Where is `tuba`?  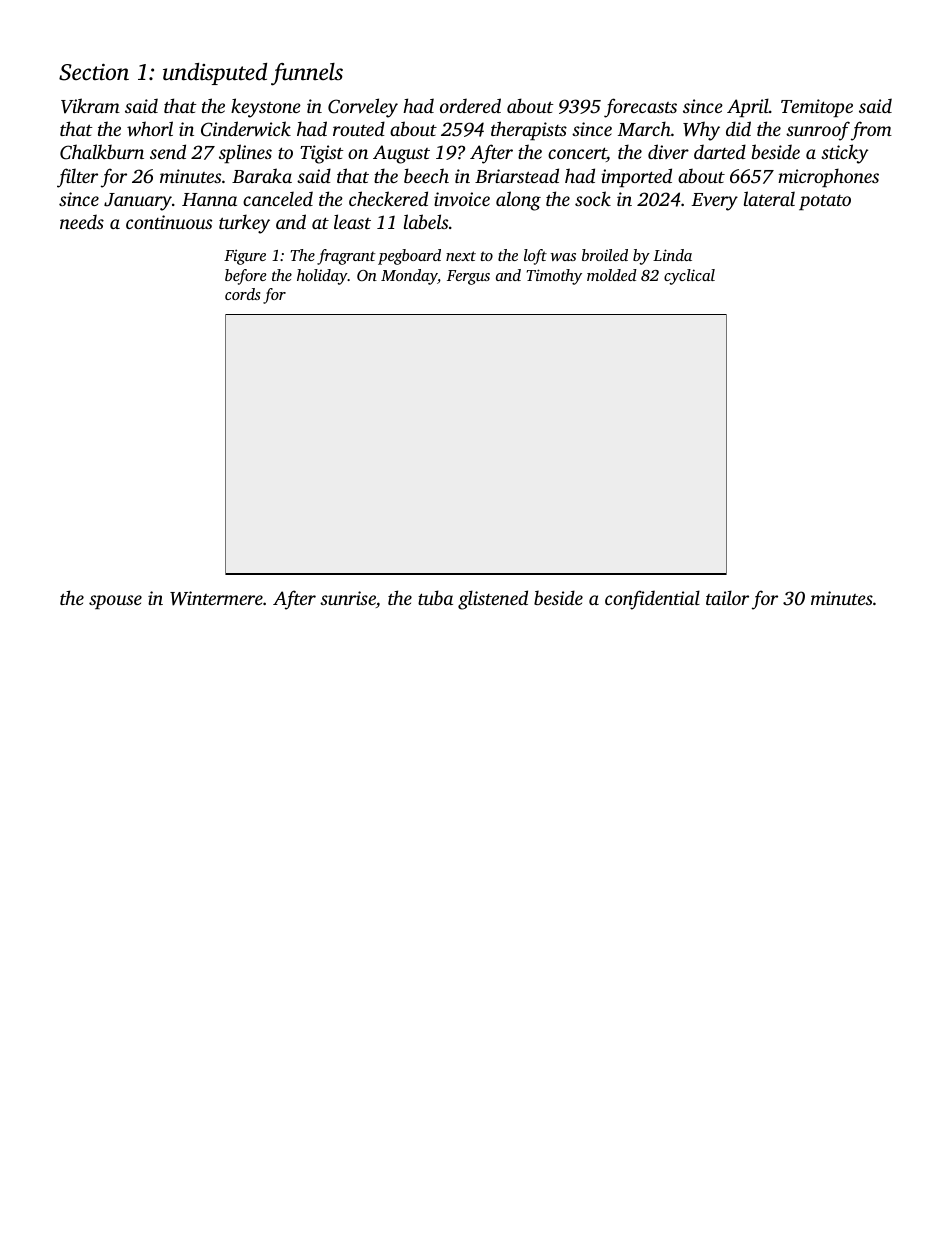 tuba is located at coordinates (435, 597).
